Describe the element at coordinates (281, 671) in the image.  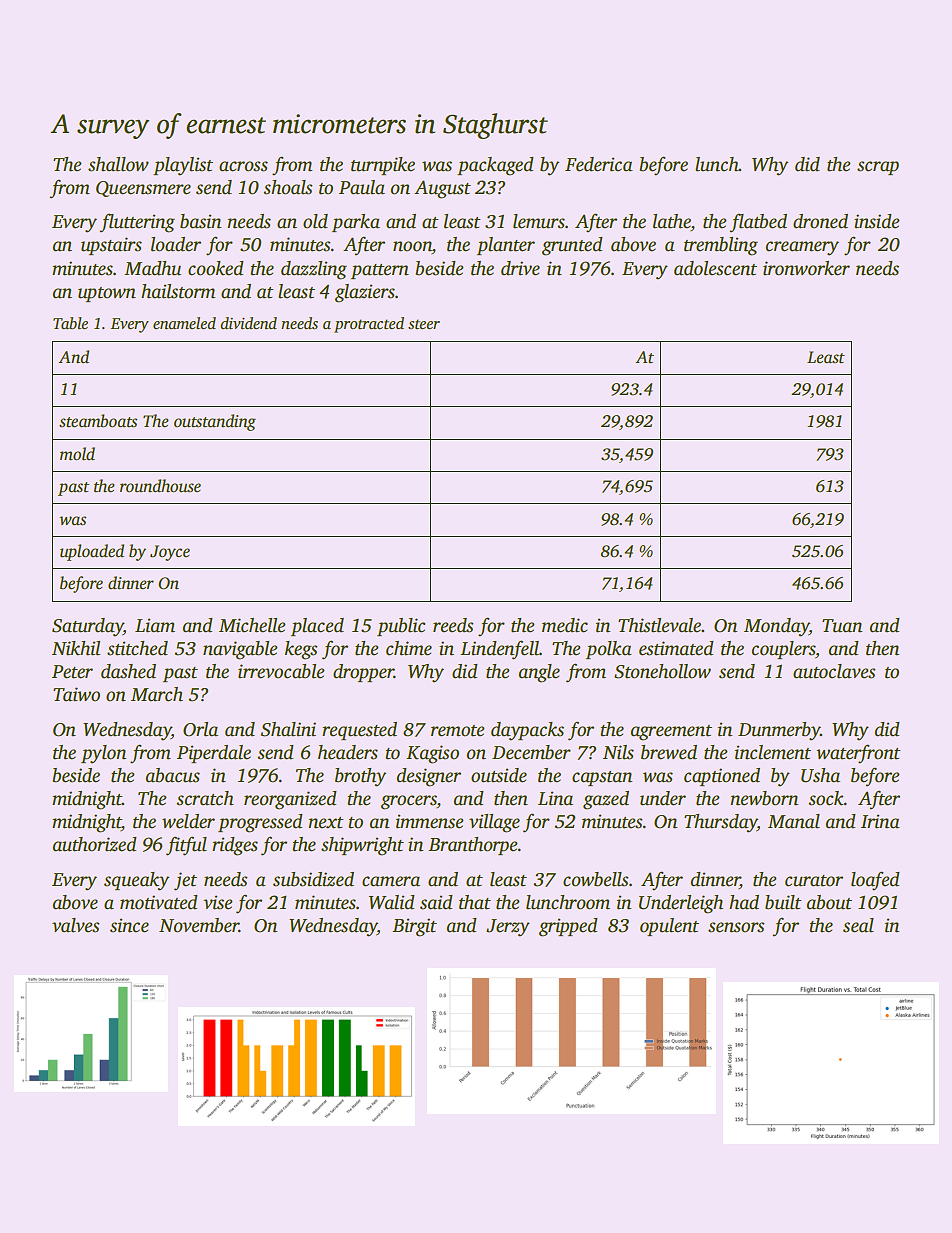
I see `irrevocable` at that location.
